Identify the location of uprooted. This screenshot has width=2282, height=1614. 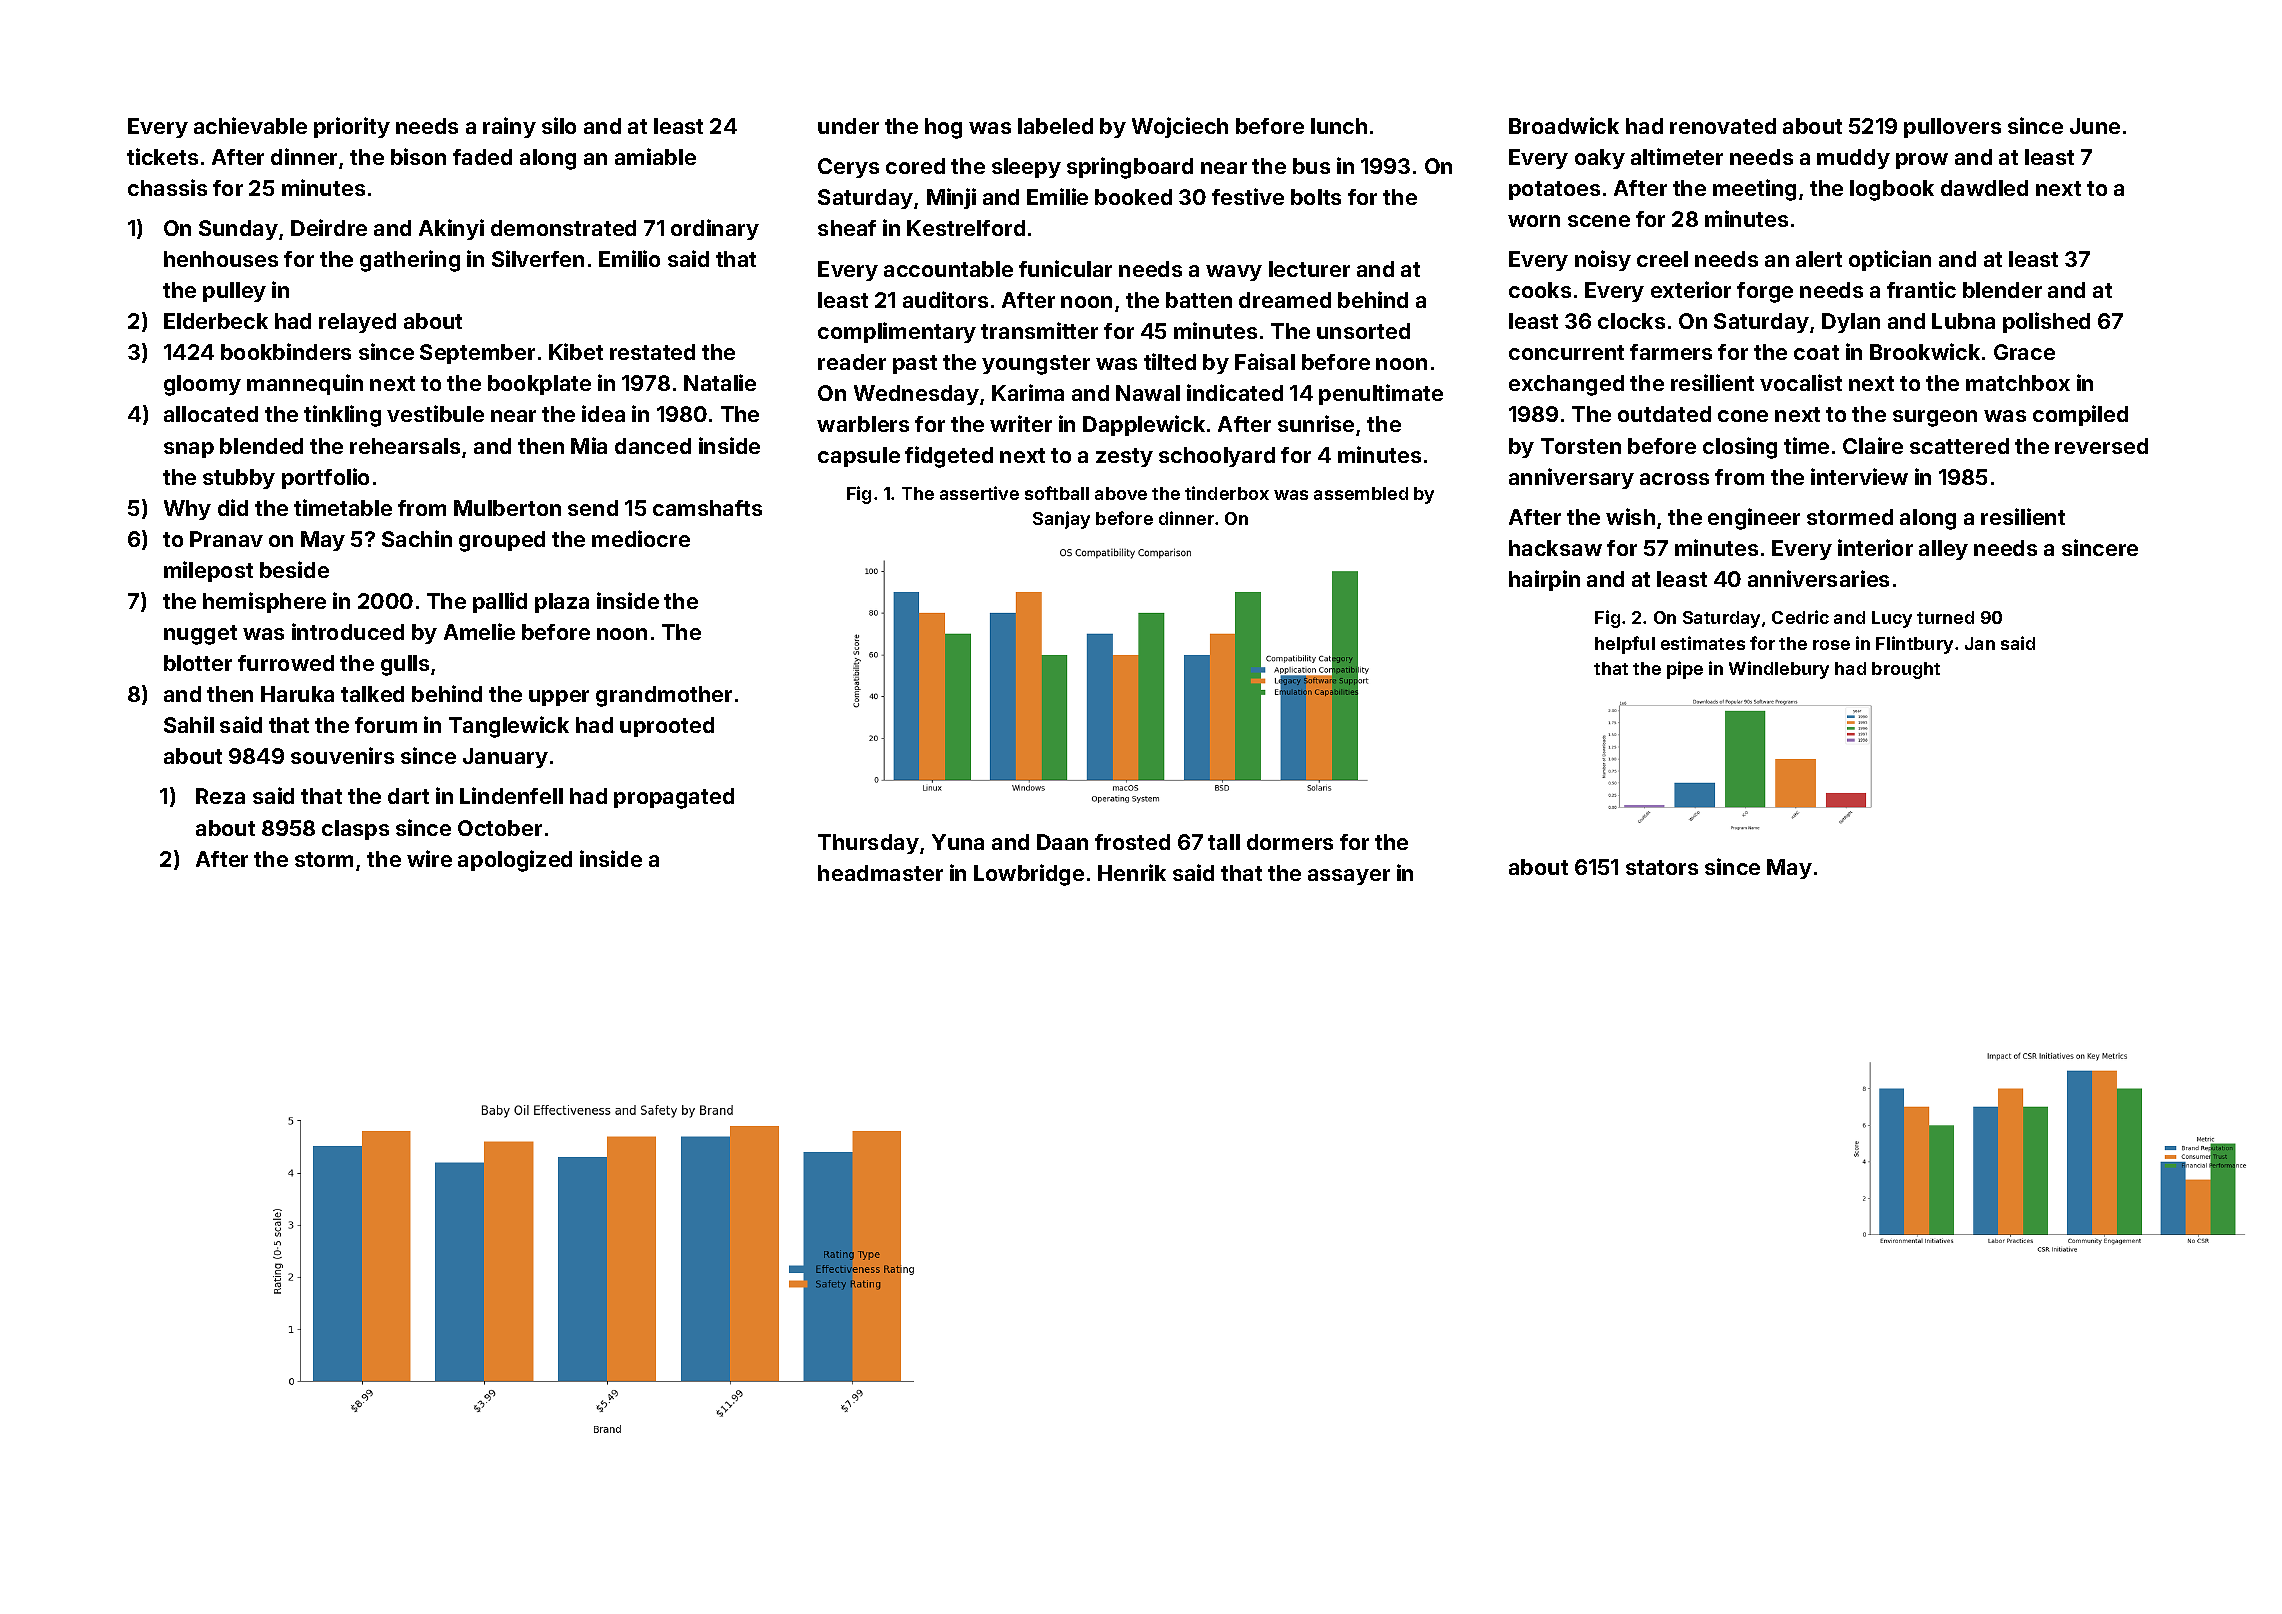
(667, 727).
